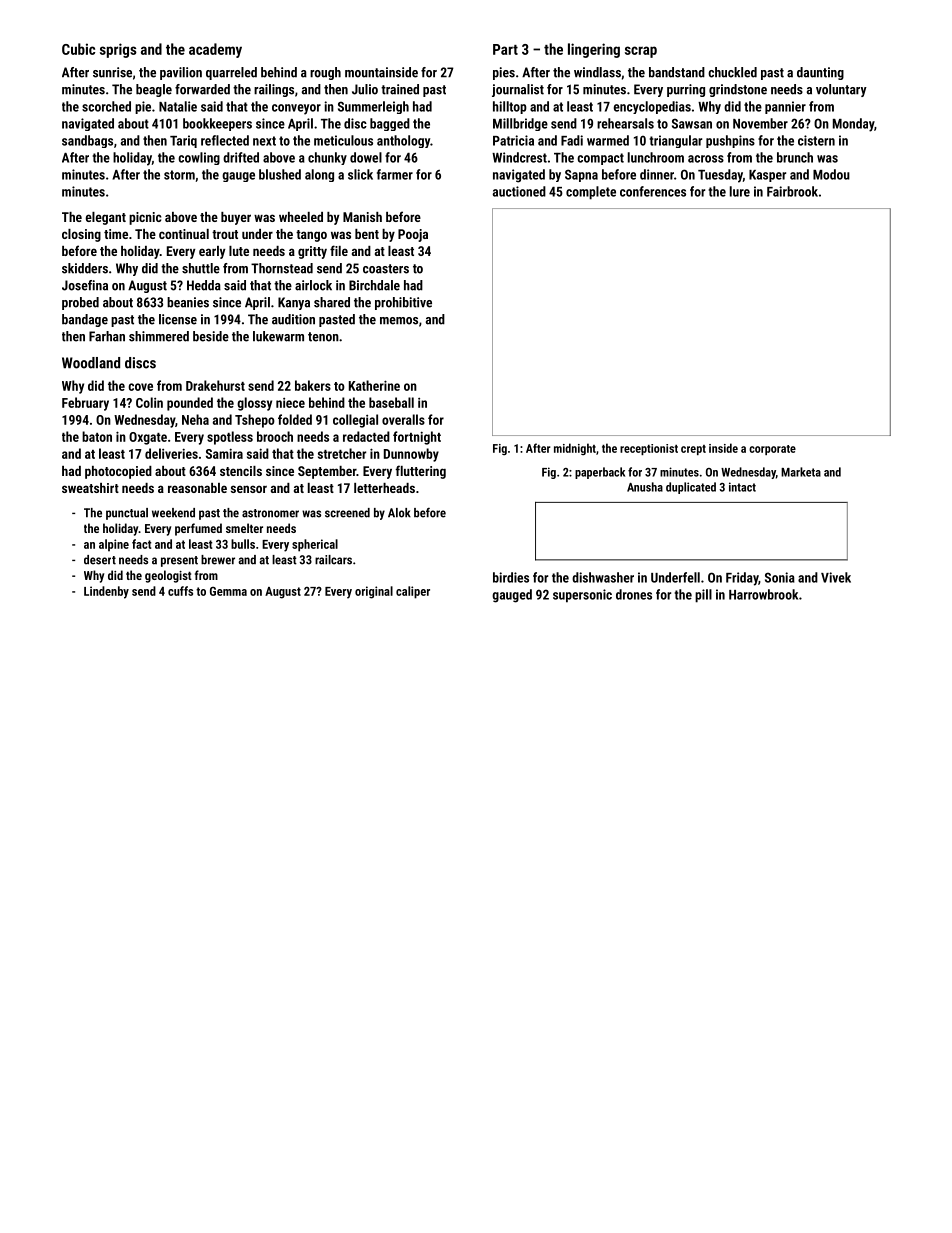 This screenshot has width=952, height=1233. I want to click on cuffs, so click(180, 591).
